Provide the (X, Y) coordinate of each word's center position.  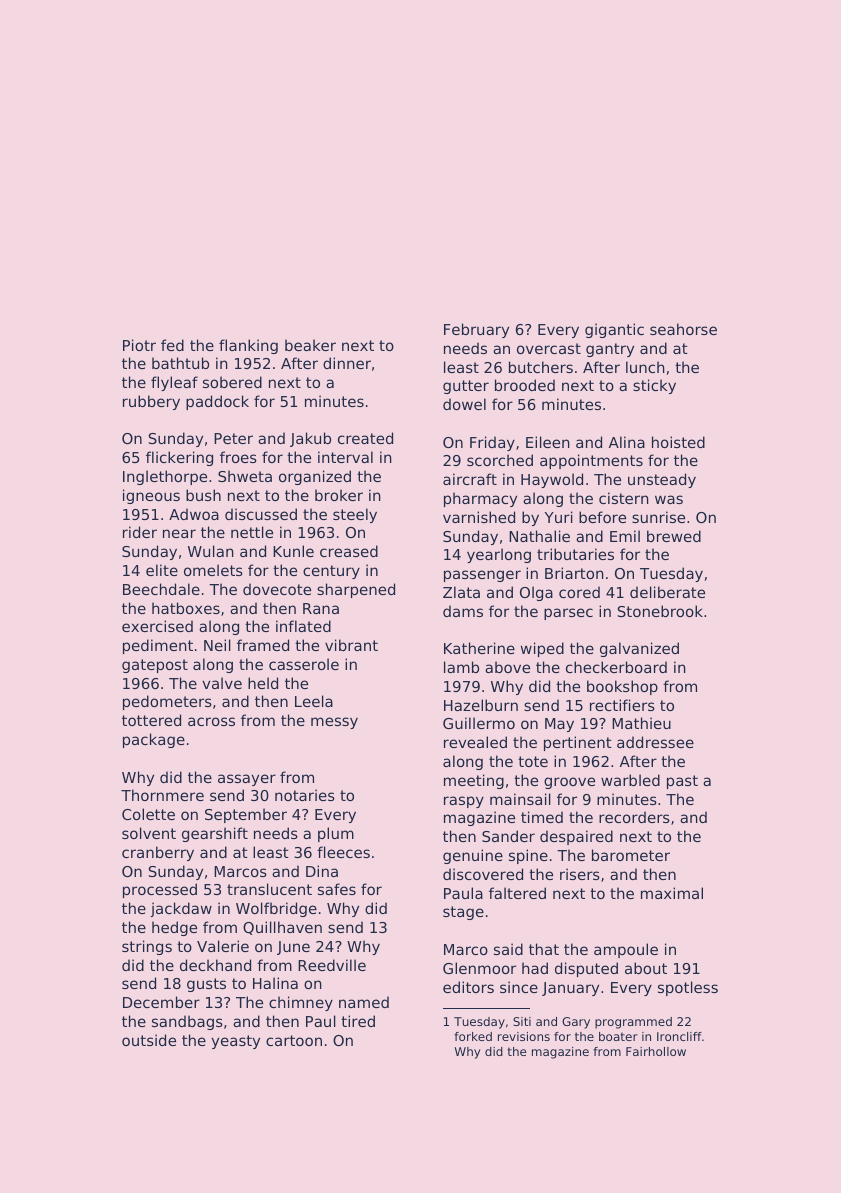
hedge (174, 928)
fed (172, 345)
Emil (625, 536)
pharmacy (480, 499)
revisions (524, 1036)
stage (463, 913)
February (476, 330)
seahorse (683, 329)
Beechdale (161, 589)
